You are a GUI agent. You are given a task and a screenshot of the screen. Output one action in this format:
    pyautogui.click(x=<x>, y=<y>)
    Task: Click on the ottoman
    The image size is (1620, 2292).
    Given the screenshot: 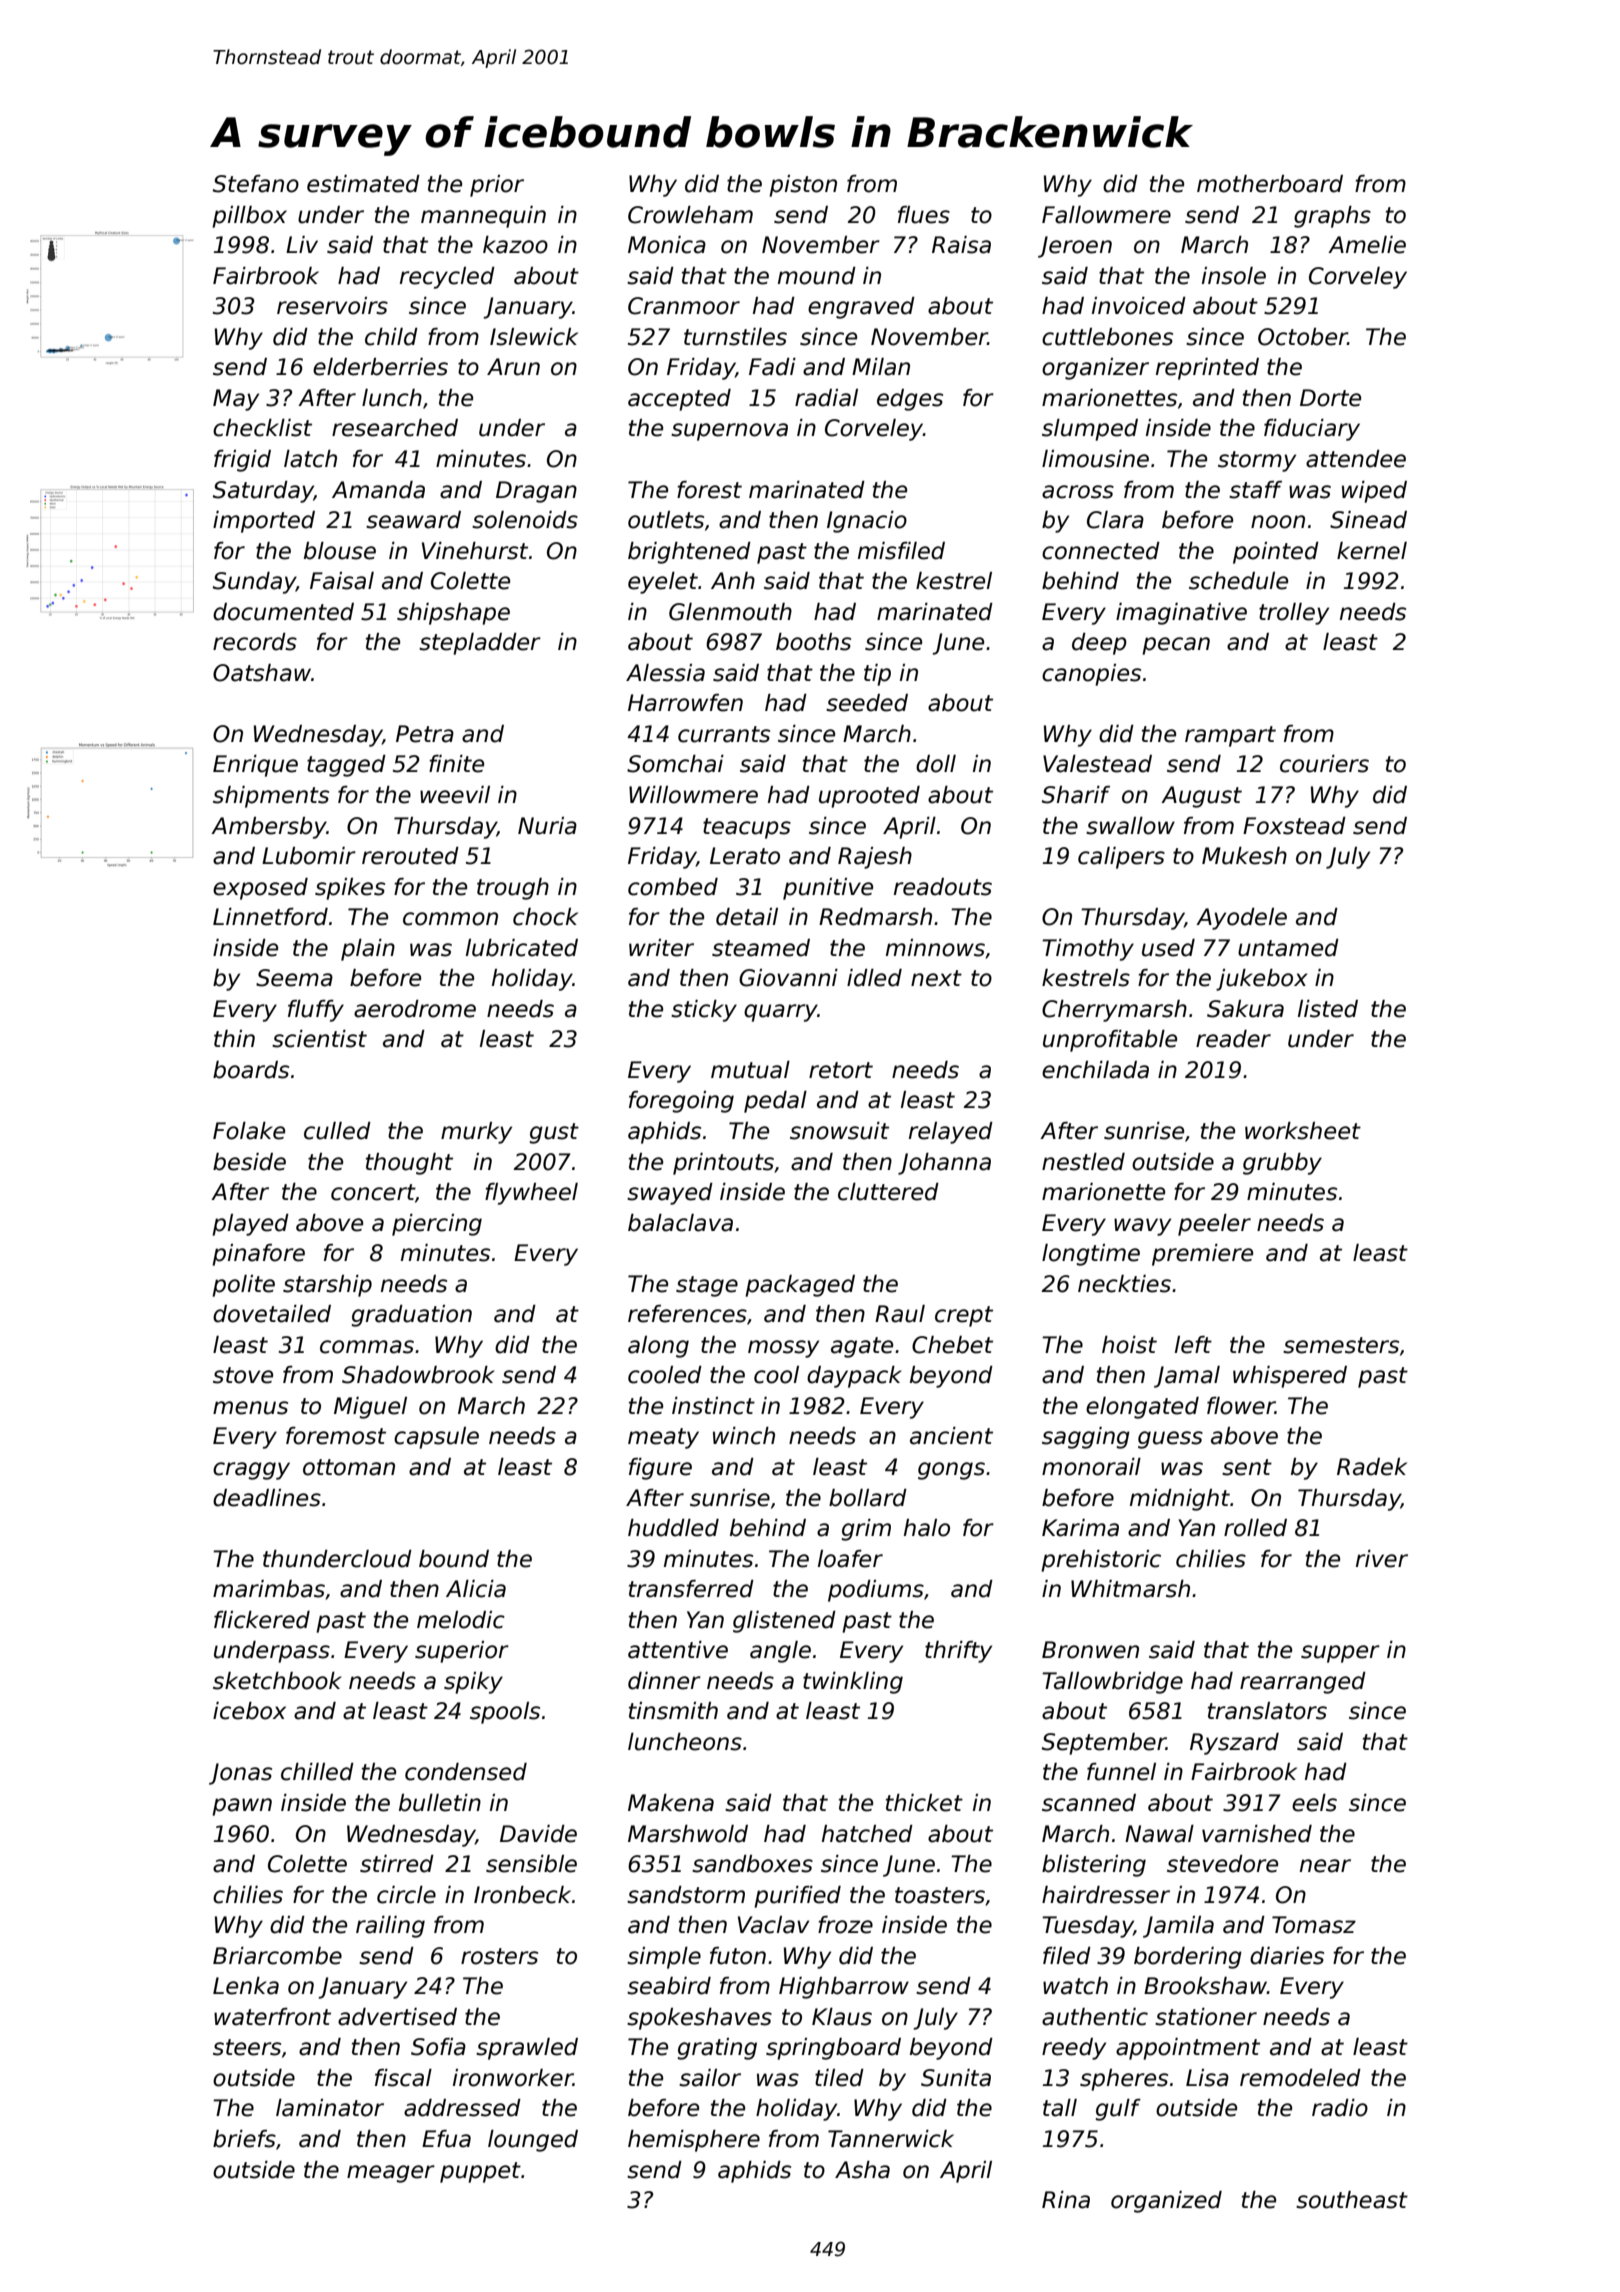 What is the action you would take?
    pyautogui.click(x=349, y=1467)
